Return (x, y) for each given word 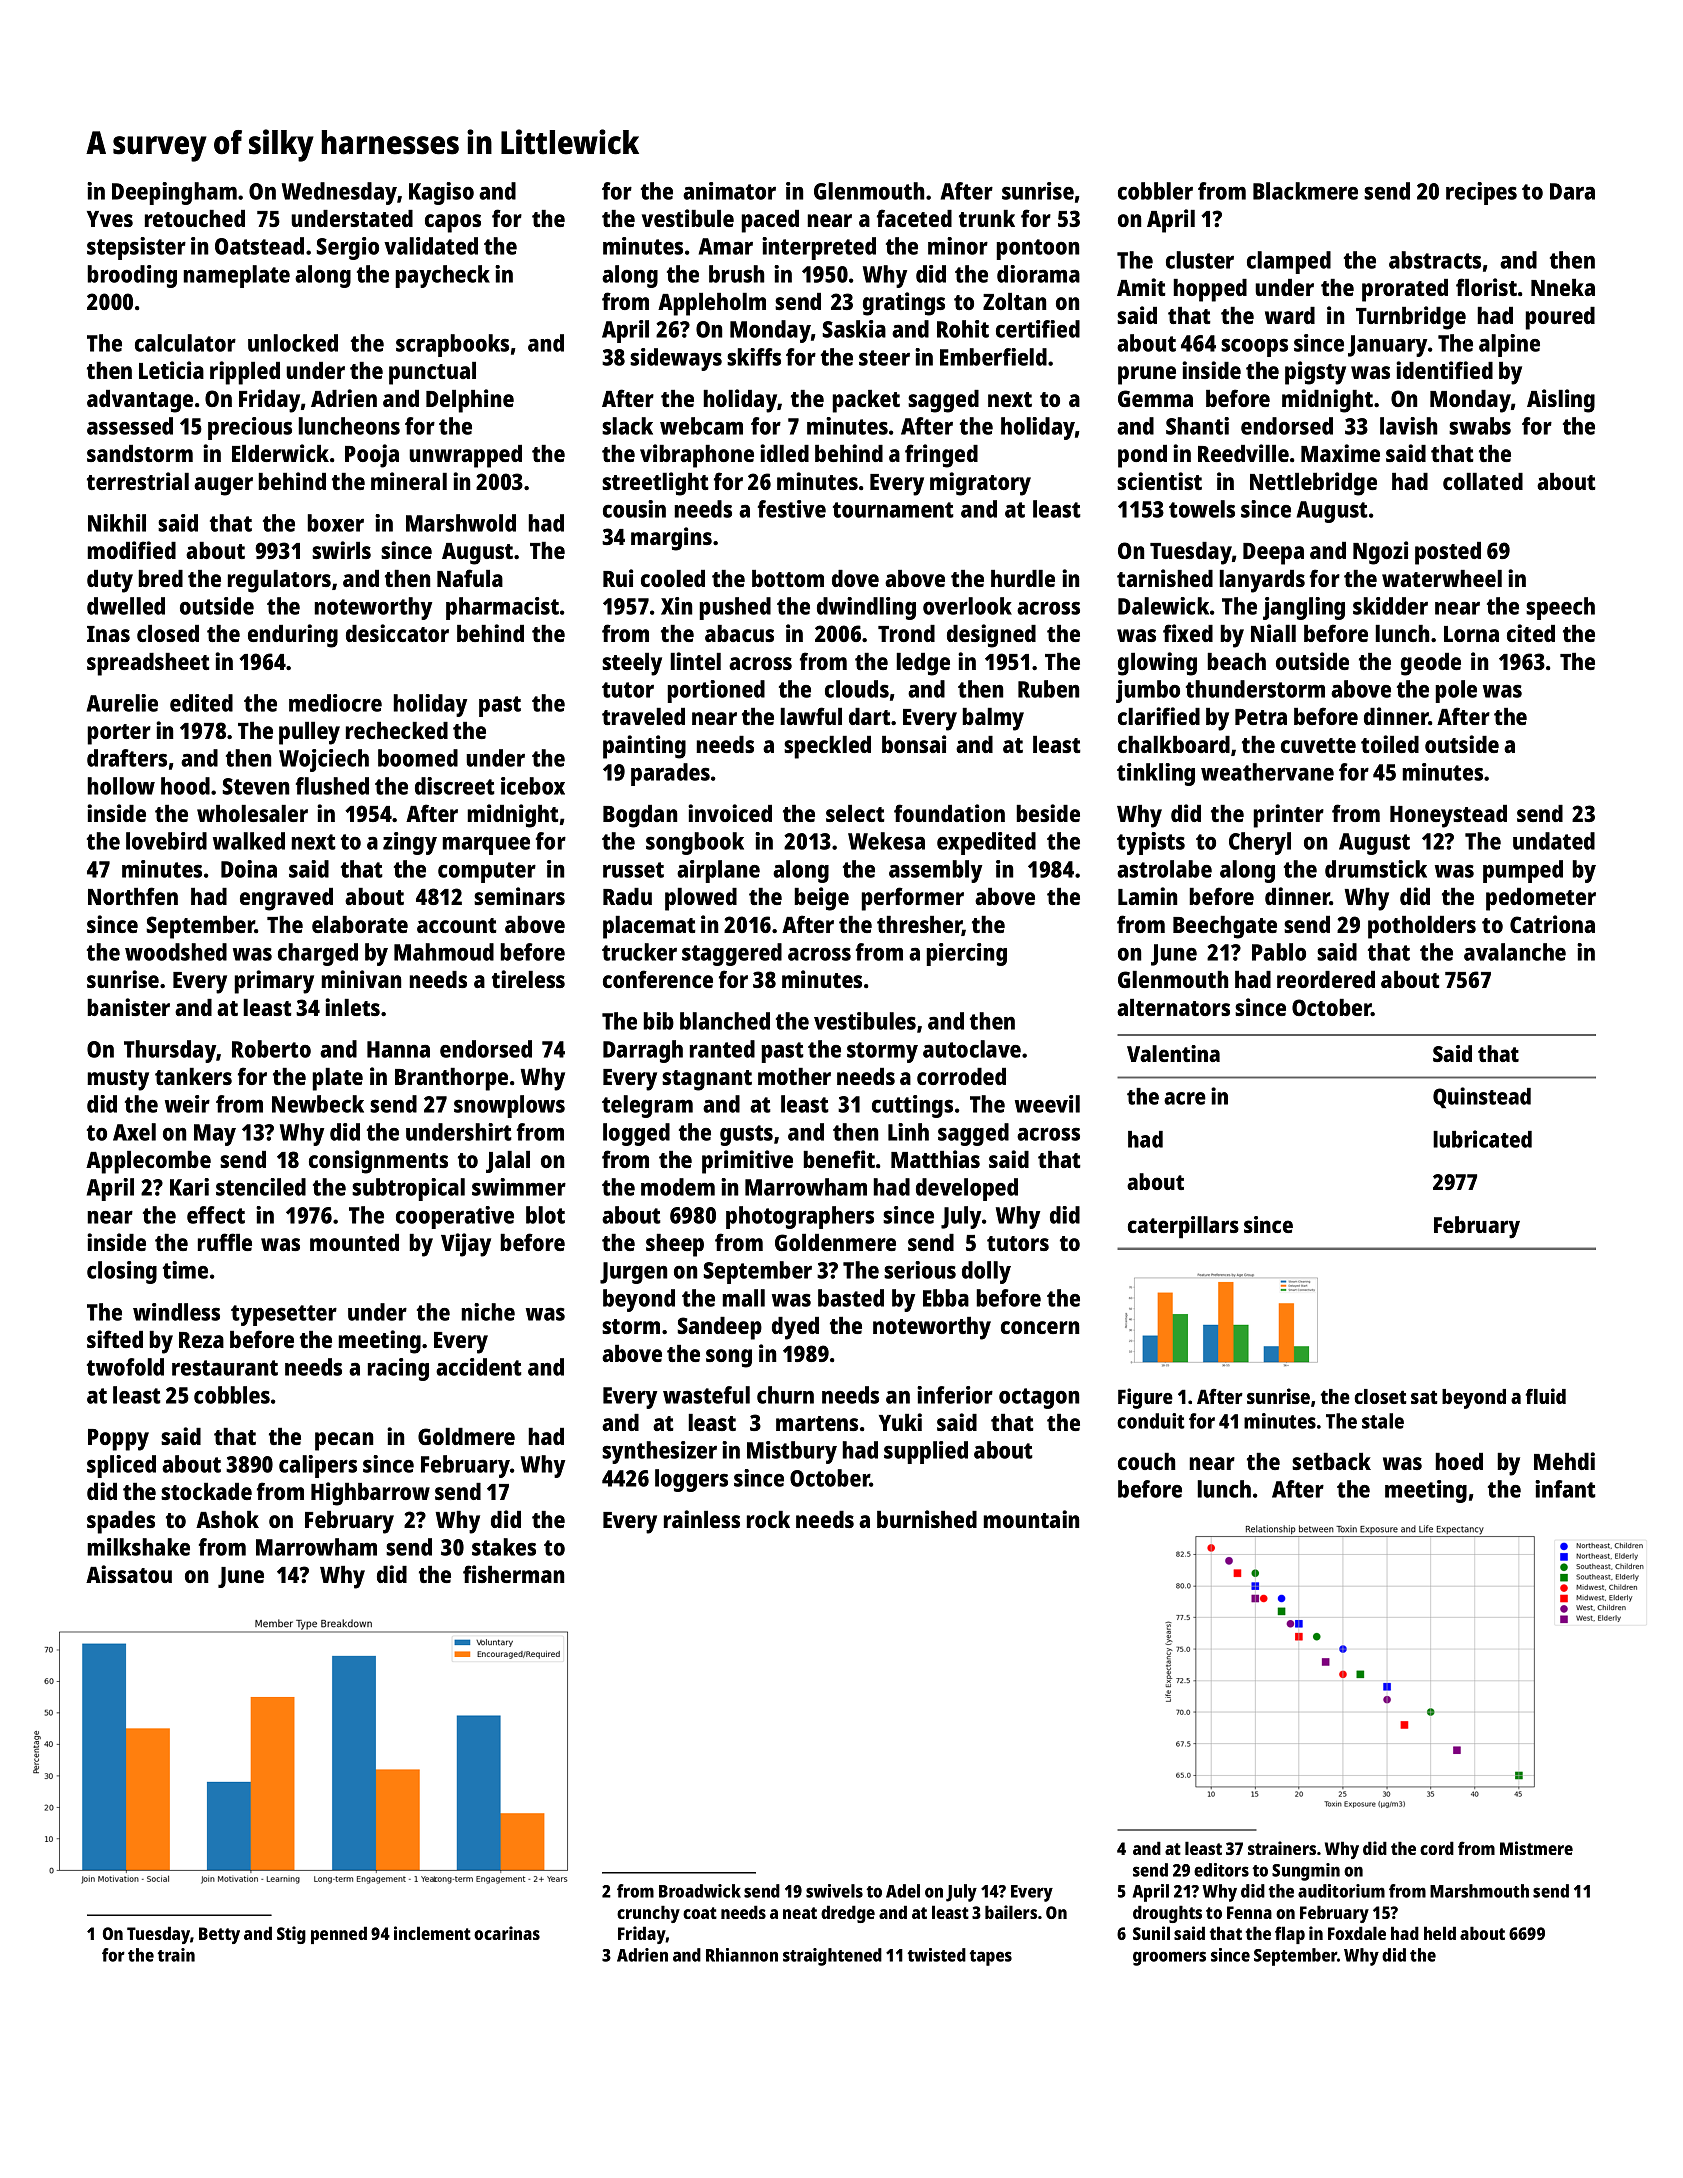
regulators (279, 581)
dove (855, 578)
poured (1560, 318)
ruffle (225, 1242)
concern (1040, 1327)
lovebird (166, 841)
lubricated (1482, 1139)
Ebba (946, 1298)
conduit (1151, 1421)
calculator (185, 343)
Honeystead (1448, 816)
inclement (432, 1933)
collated (1483, 481)
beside (1048, 813)
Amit (1141, 287)
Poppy (118, 1440)
